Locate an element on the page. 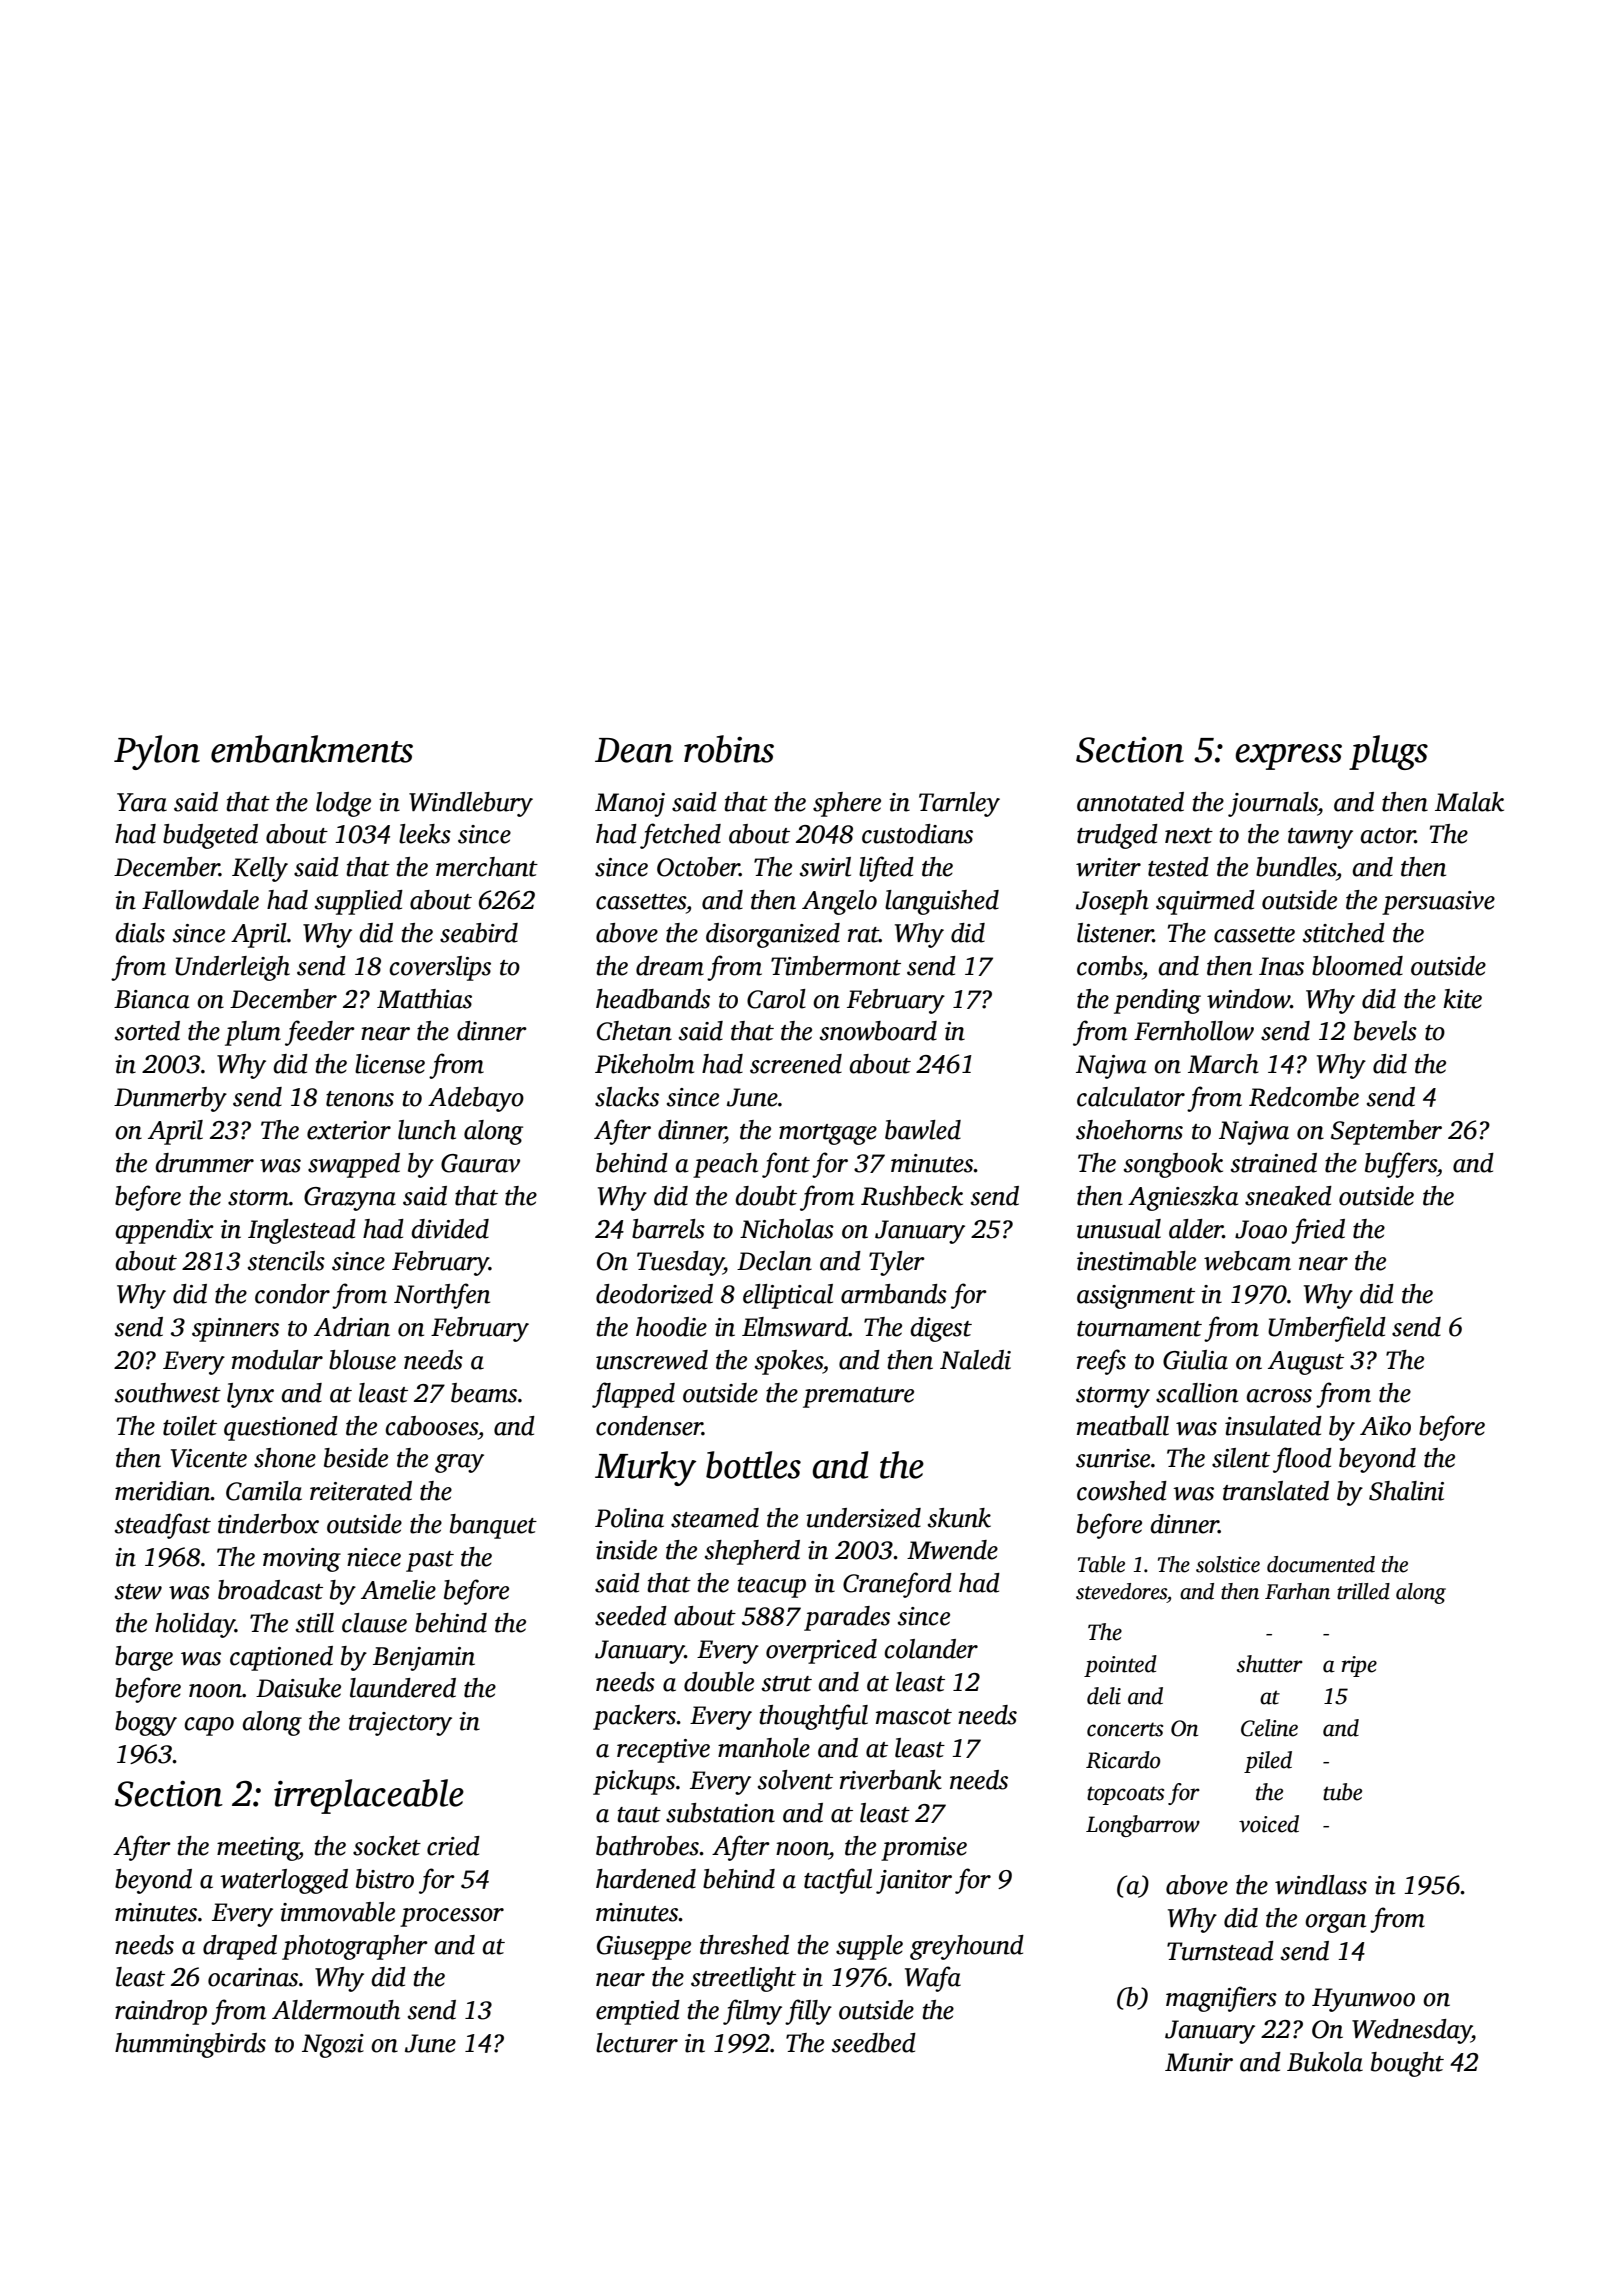 This document has width=1620, height=2292. March is located at coordinates (1223, 1064).
